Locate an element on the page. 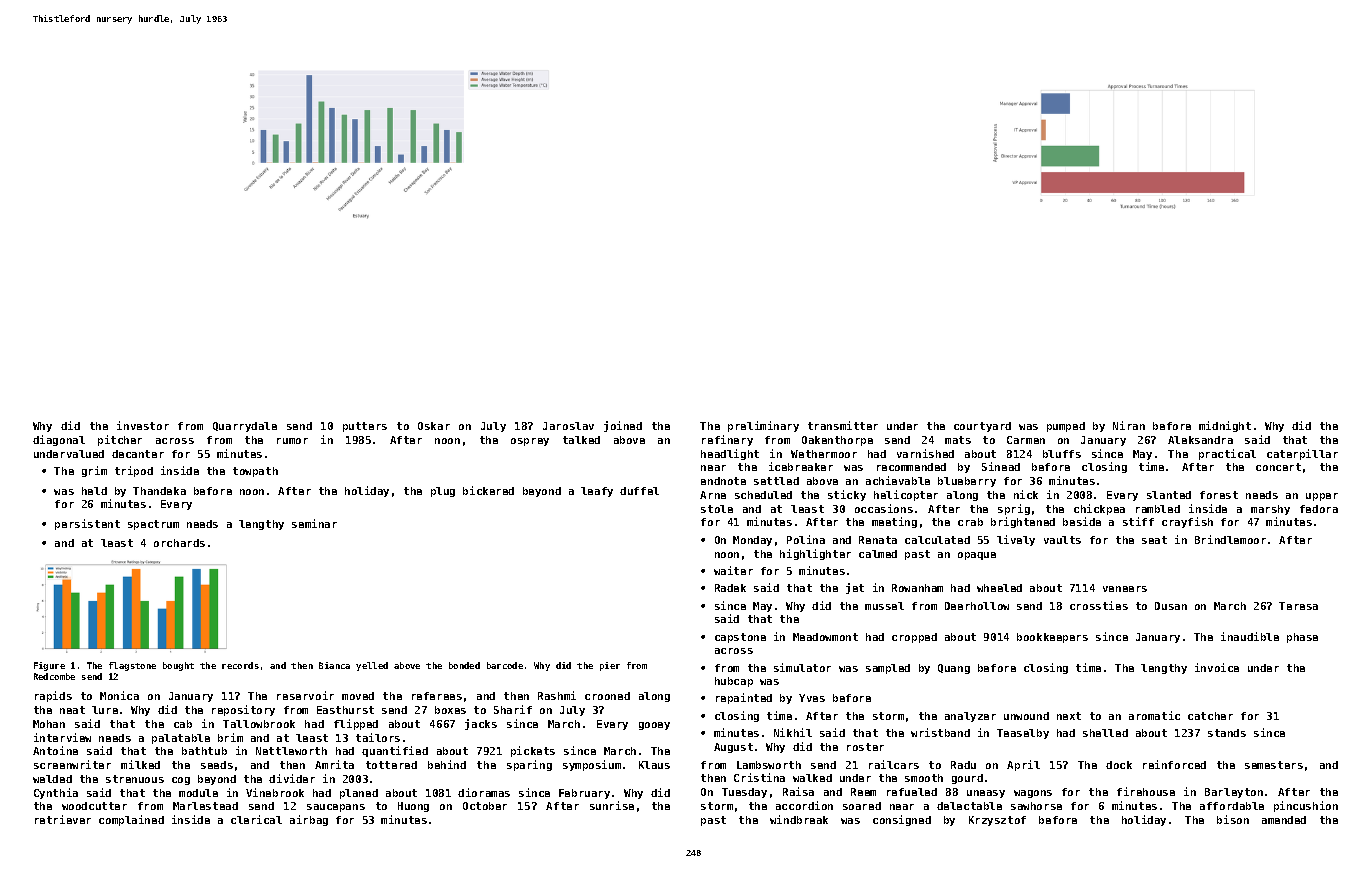  invoice is located at coordinates (1217, 667).
